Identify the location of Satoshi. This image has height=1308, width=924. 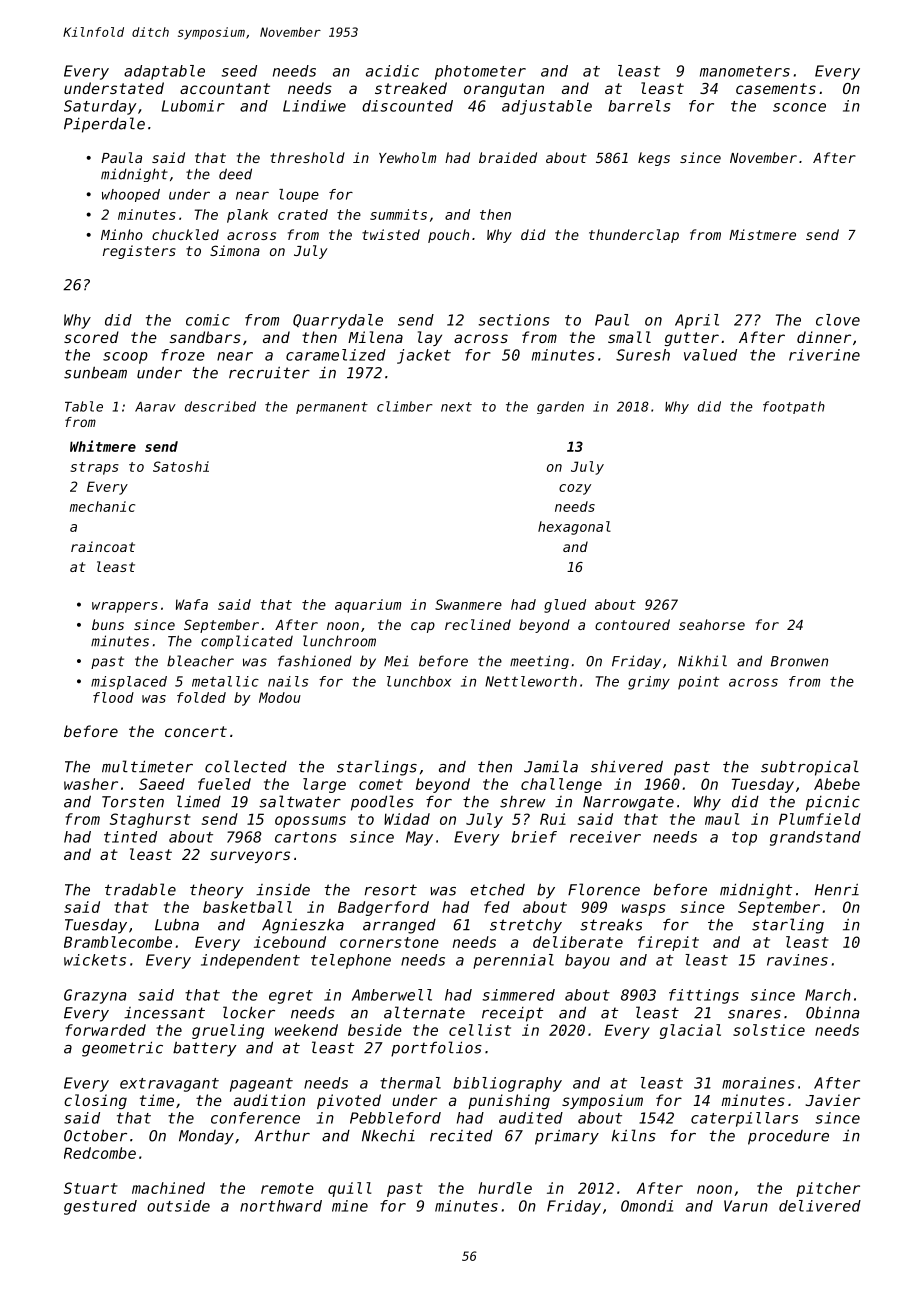
(181, 466).
